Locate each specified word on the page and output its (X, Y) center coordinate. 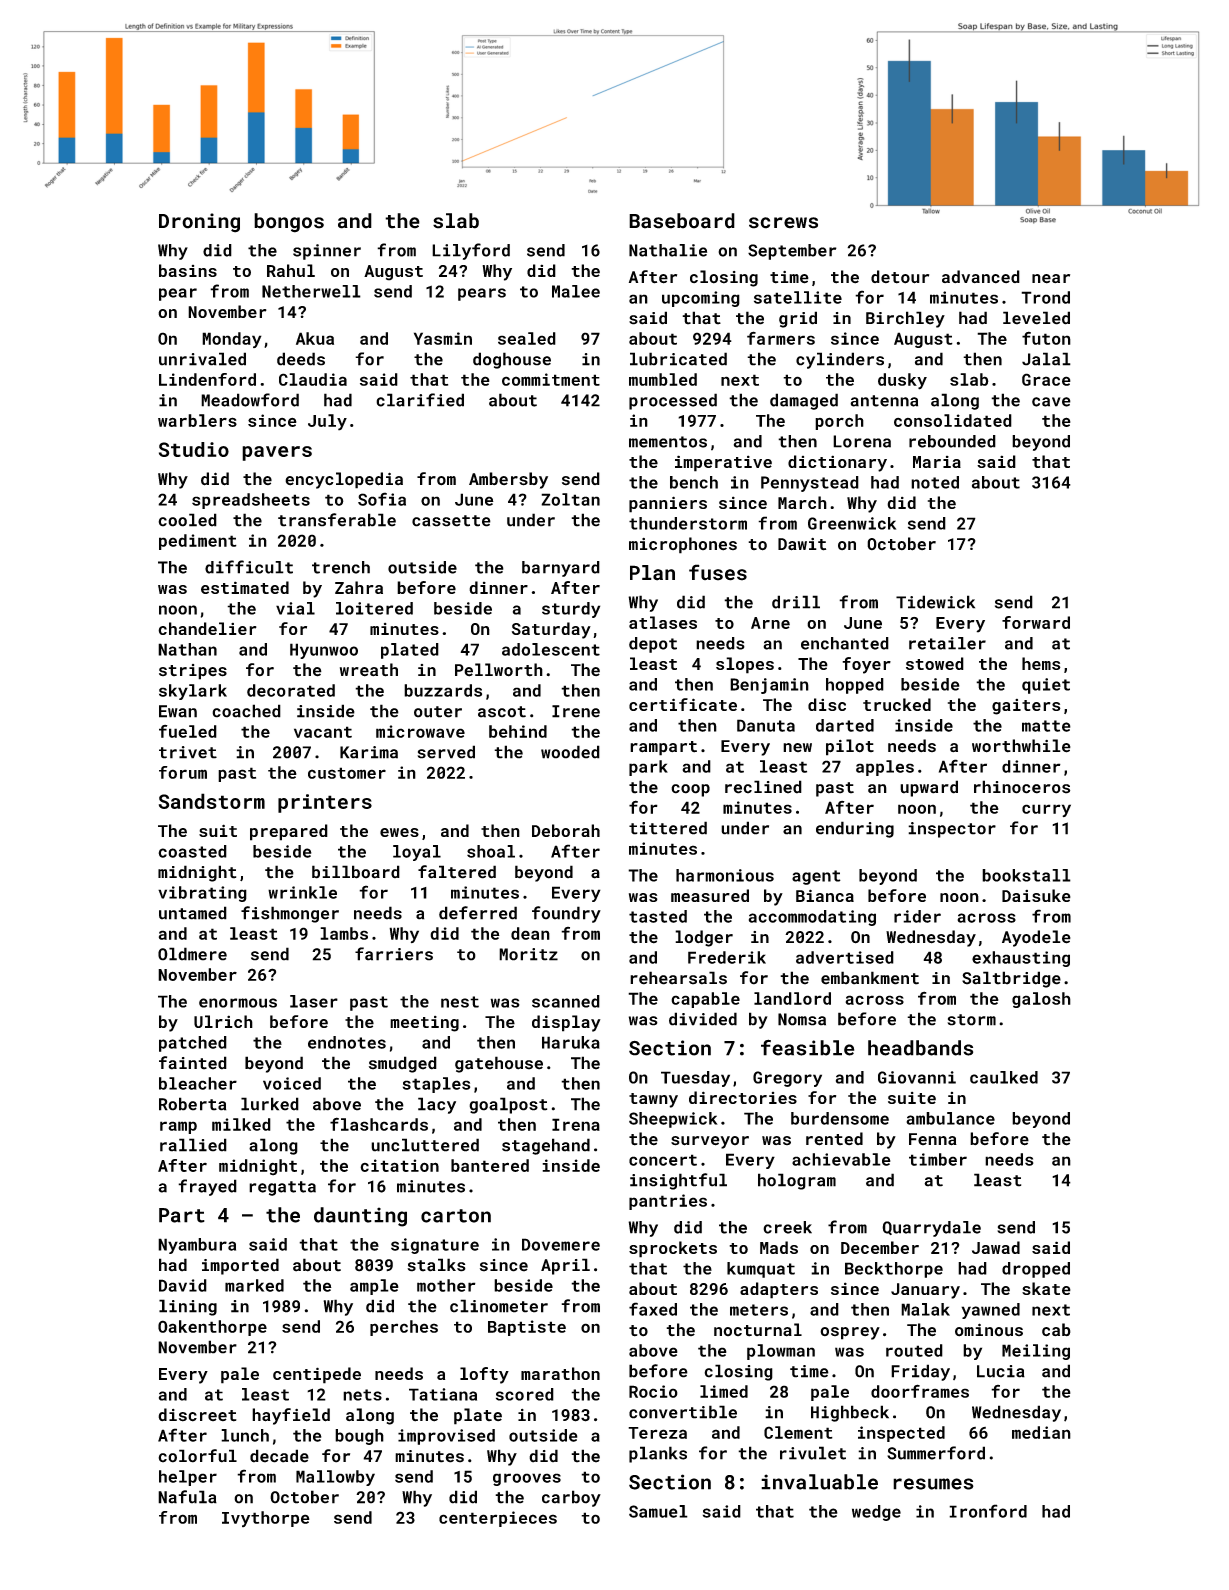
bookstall (1026, 875)
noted (935, 482)
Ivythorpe (266, 1519)
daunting (360, 1217)
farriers (394, 954)
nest (460, 1002)
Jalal (1046, 359)
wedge (876, 1513)
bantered (490, 1165)
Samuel (658, 1511)
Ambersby (508, 480)
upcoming (701, 299)
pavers (277, 453)
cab (1056, 1330)
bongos (289, 223)
